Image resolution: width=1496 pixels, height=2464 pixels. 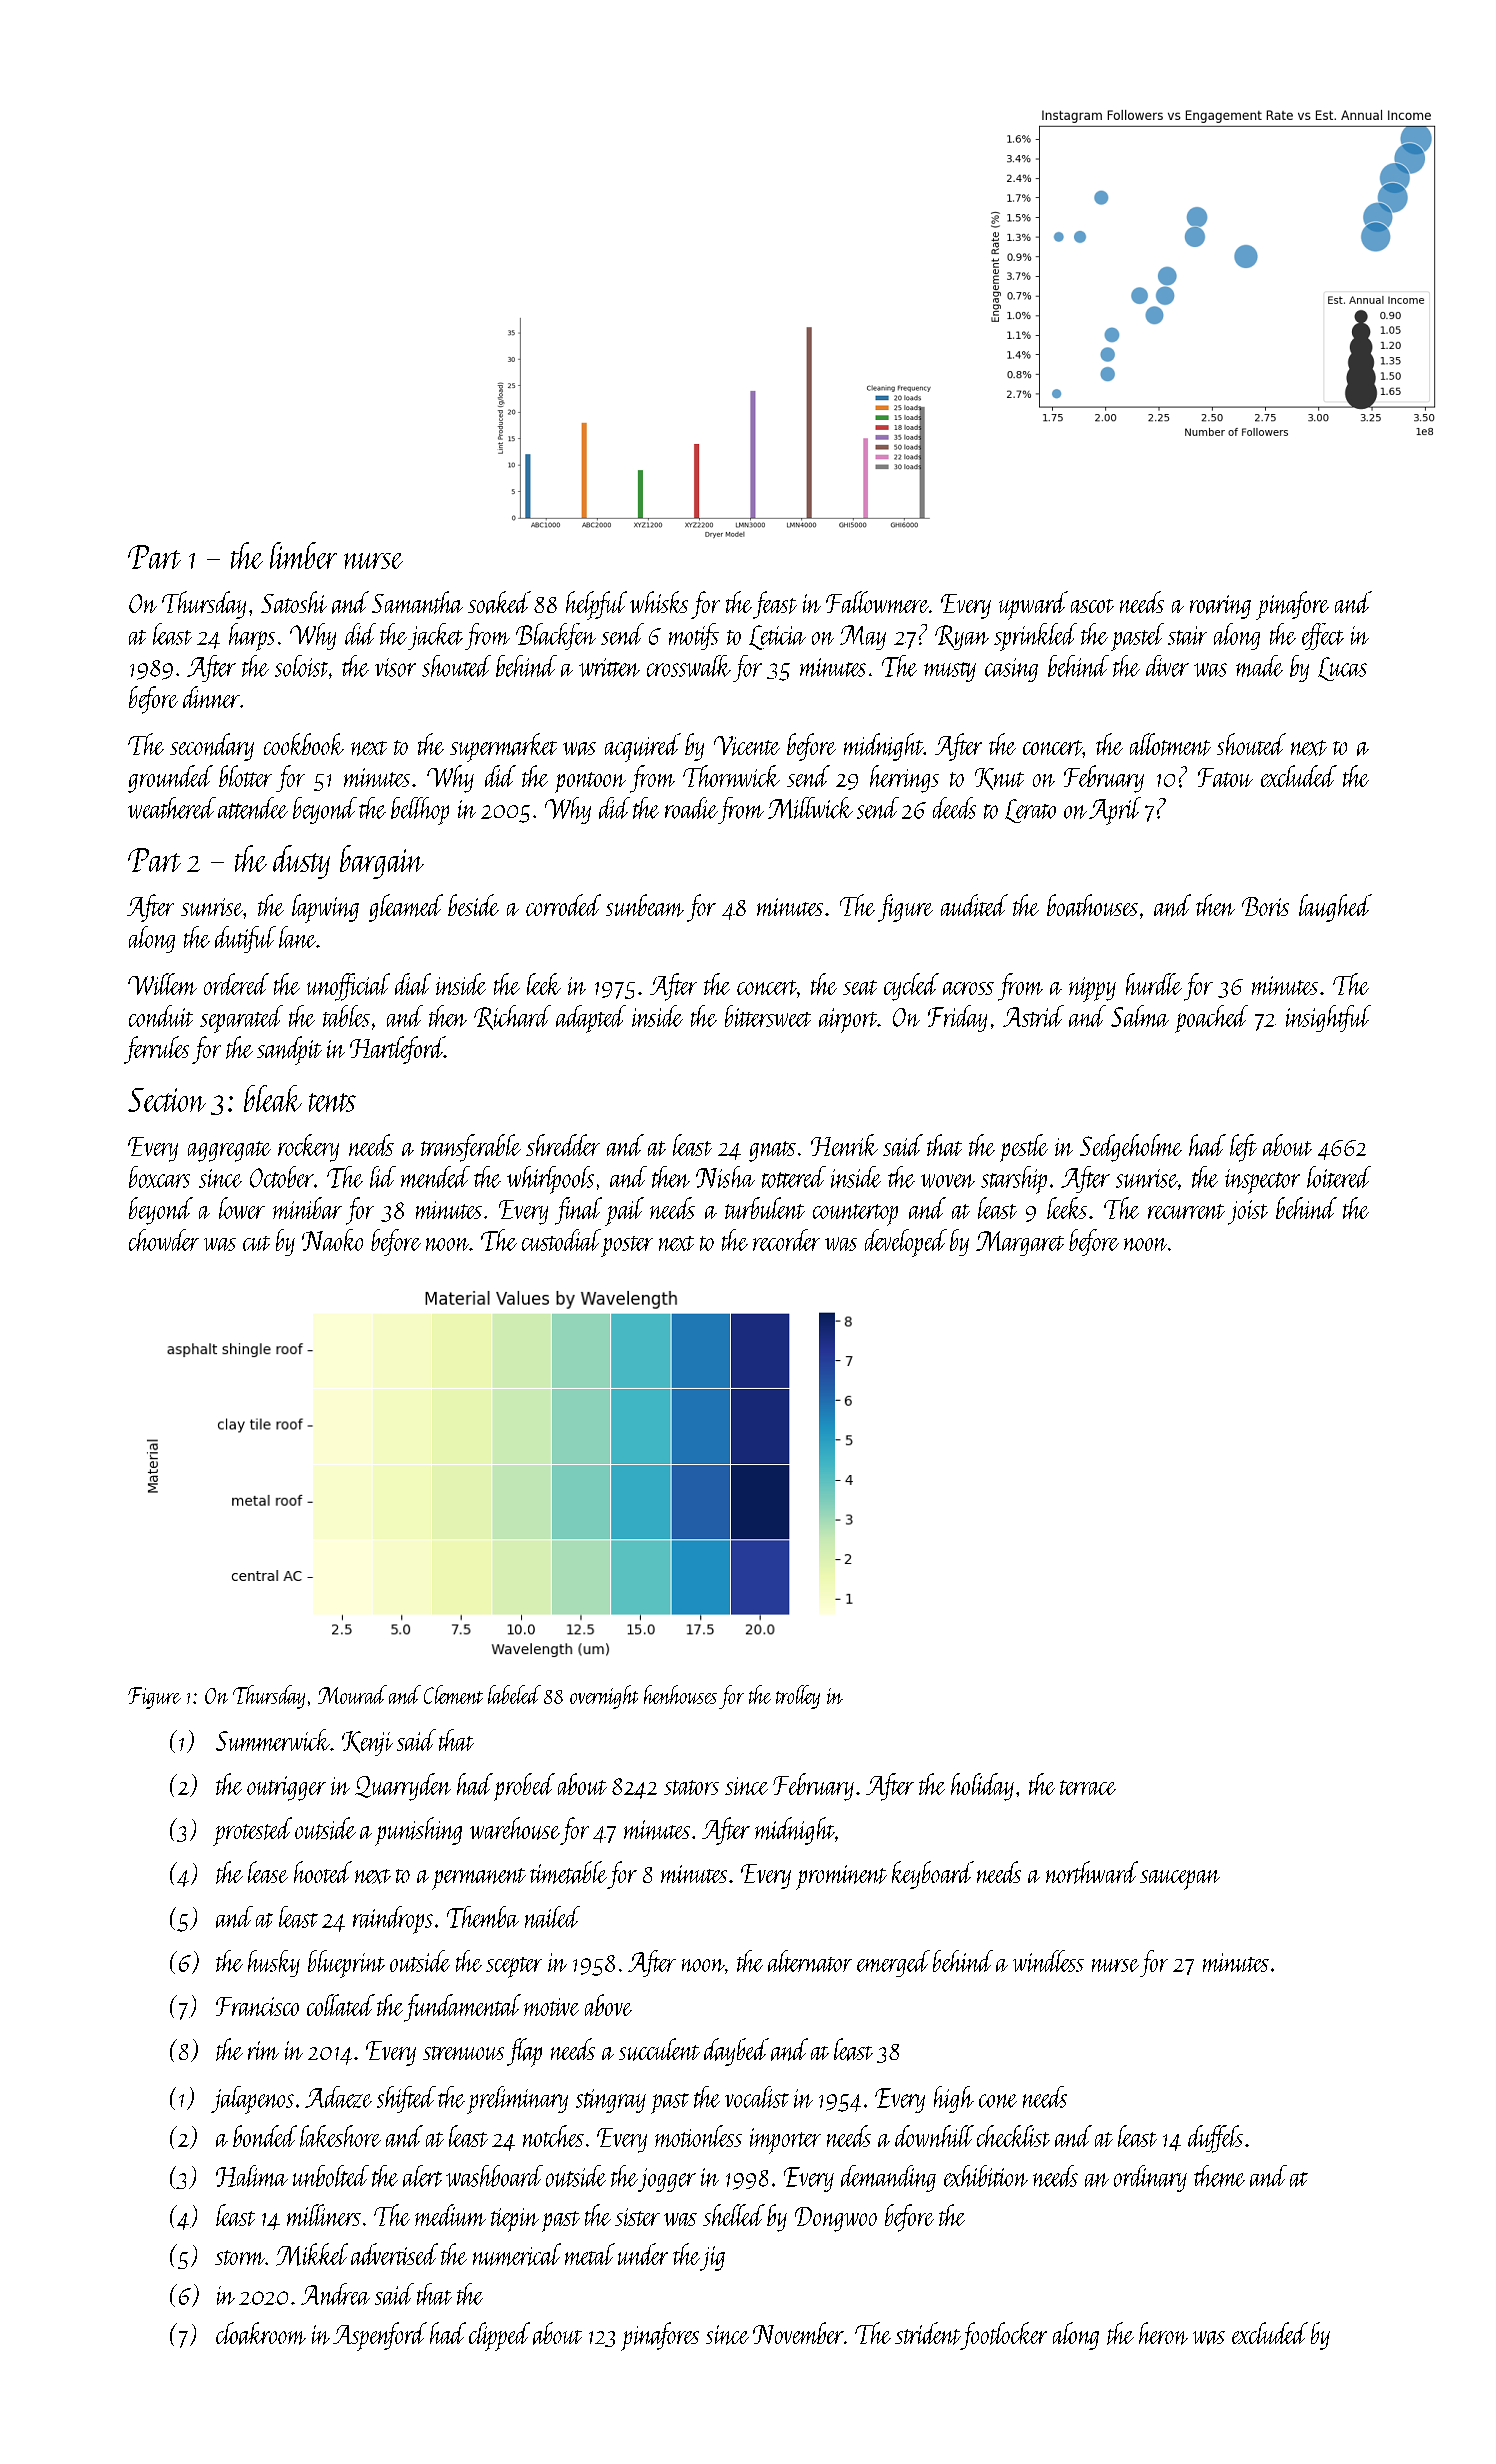 What do you see at coordinates (659, 602) in the screenshot?
I see `whisks` at bounding box center [659, 602].
